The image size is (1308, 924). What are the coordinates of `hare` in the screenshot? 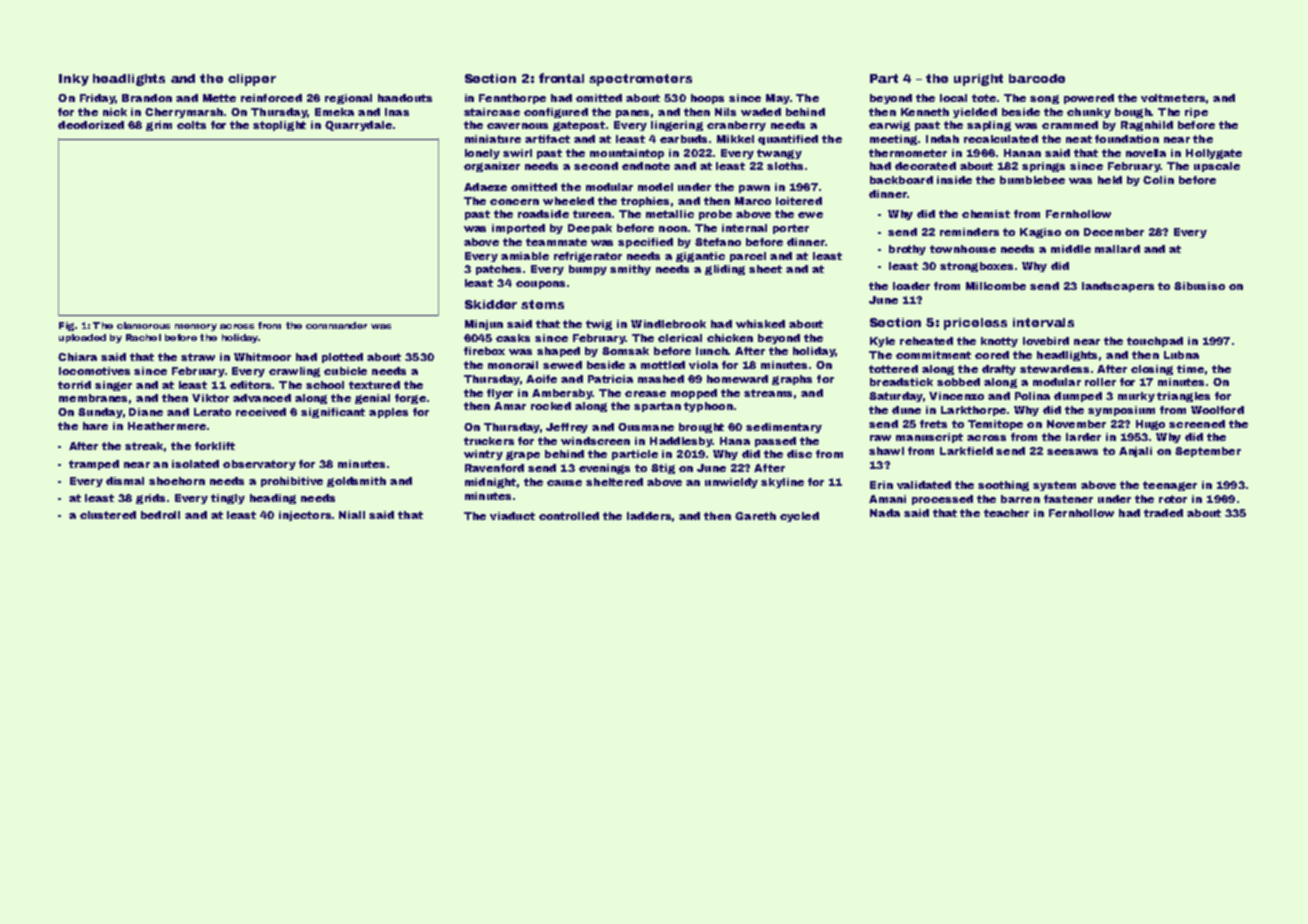 It's located at (95, 426).
